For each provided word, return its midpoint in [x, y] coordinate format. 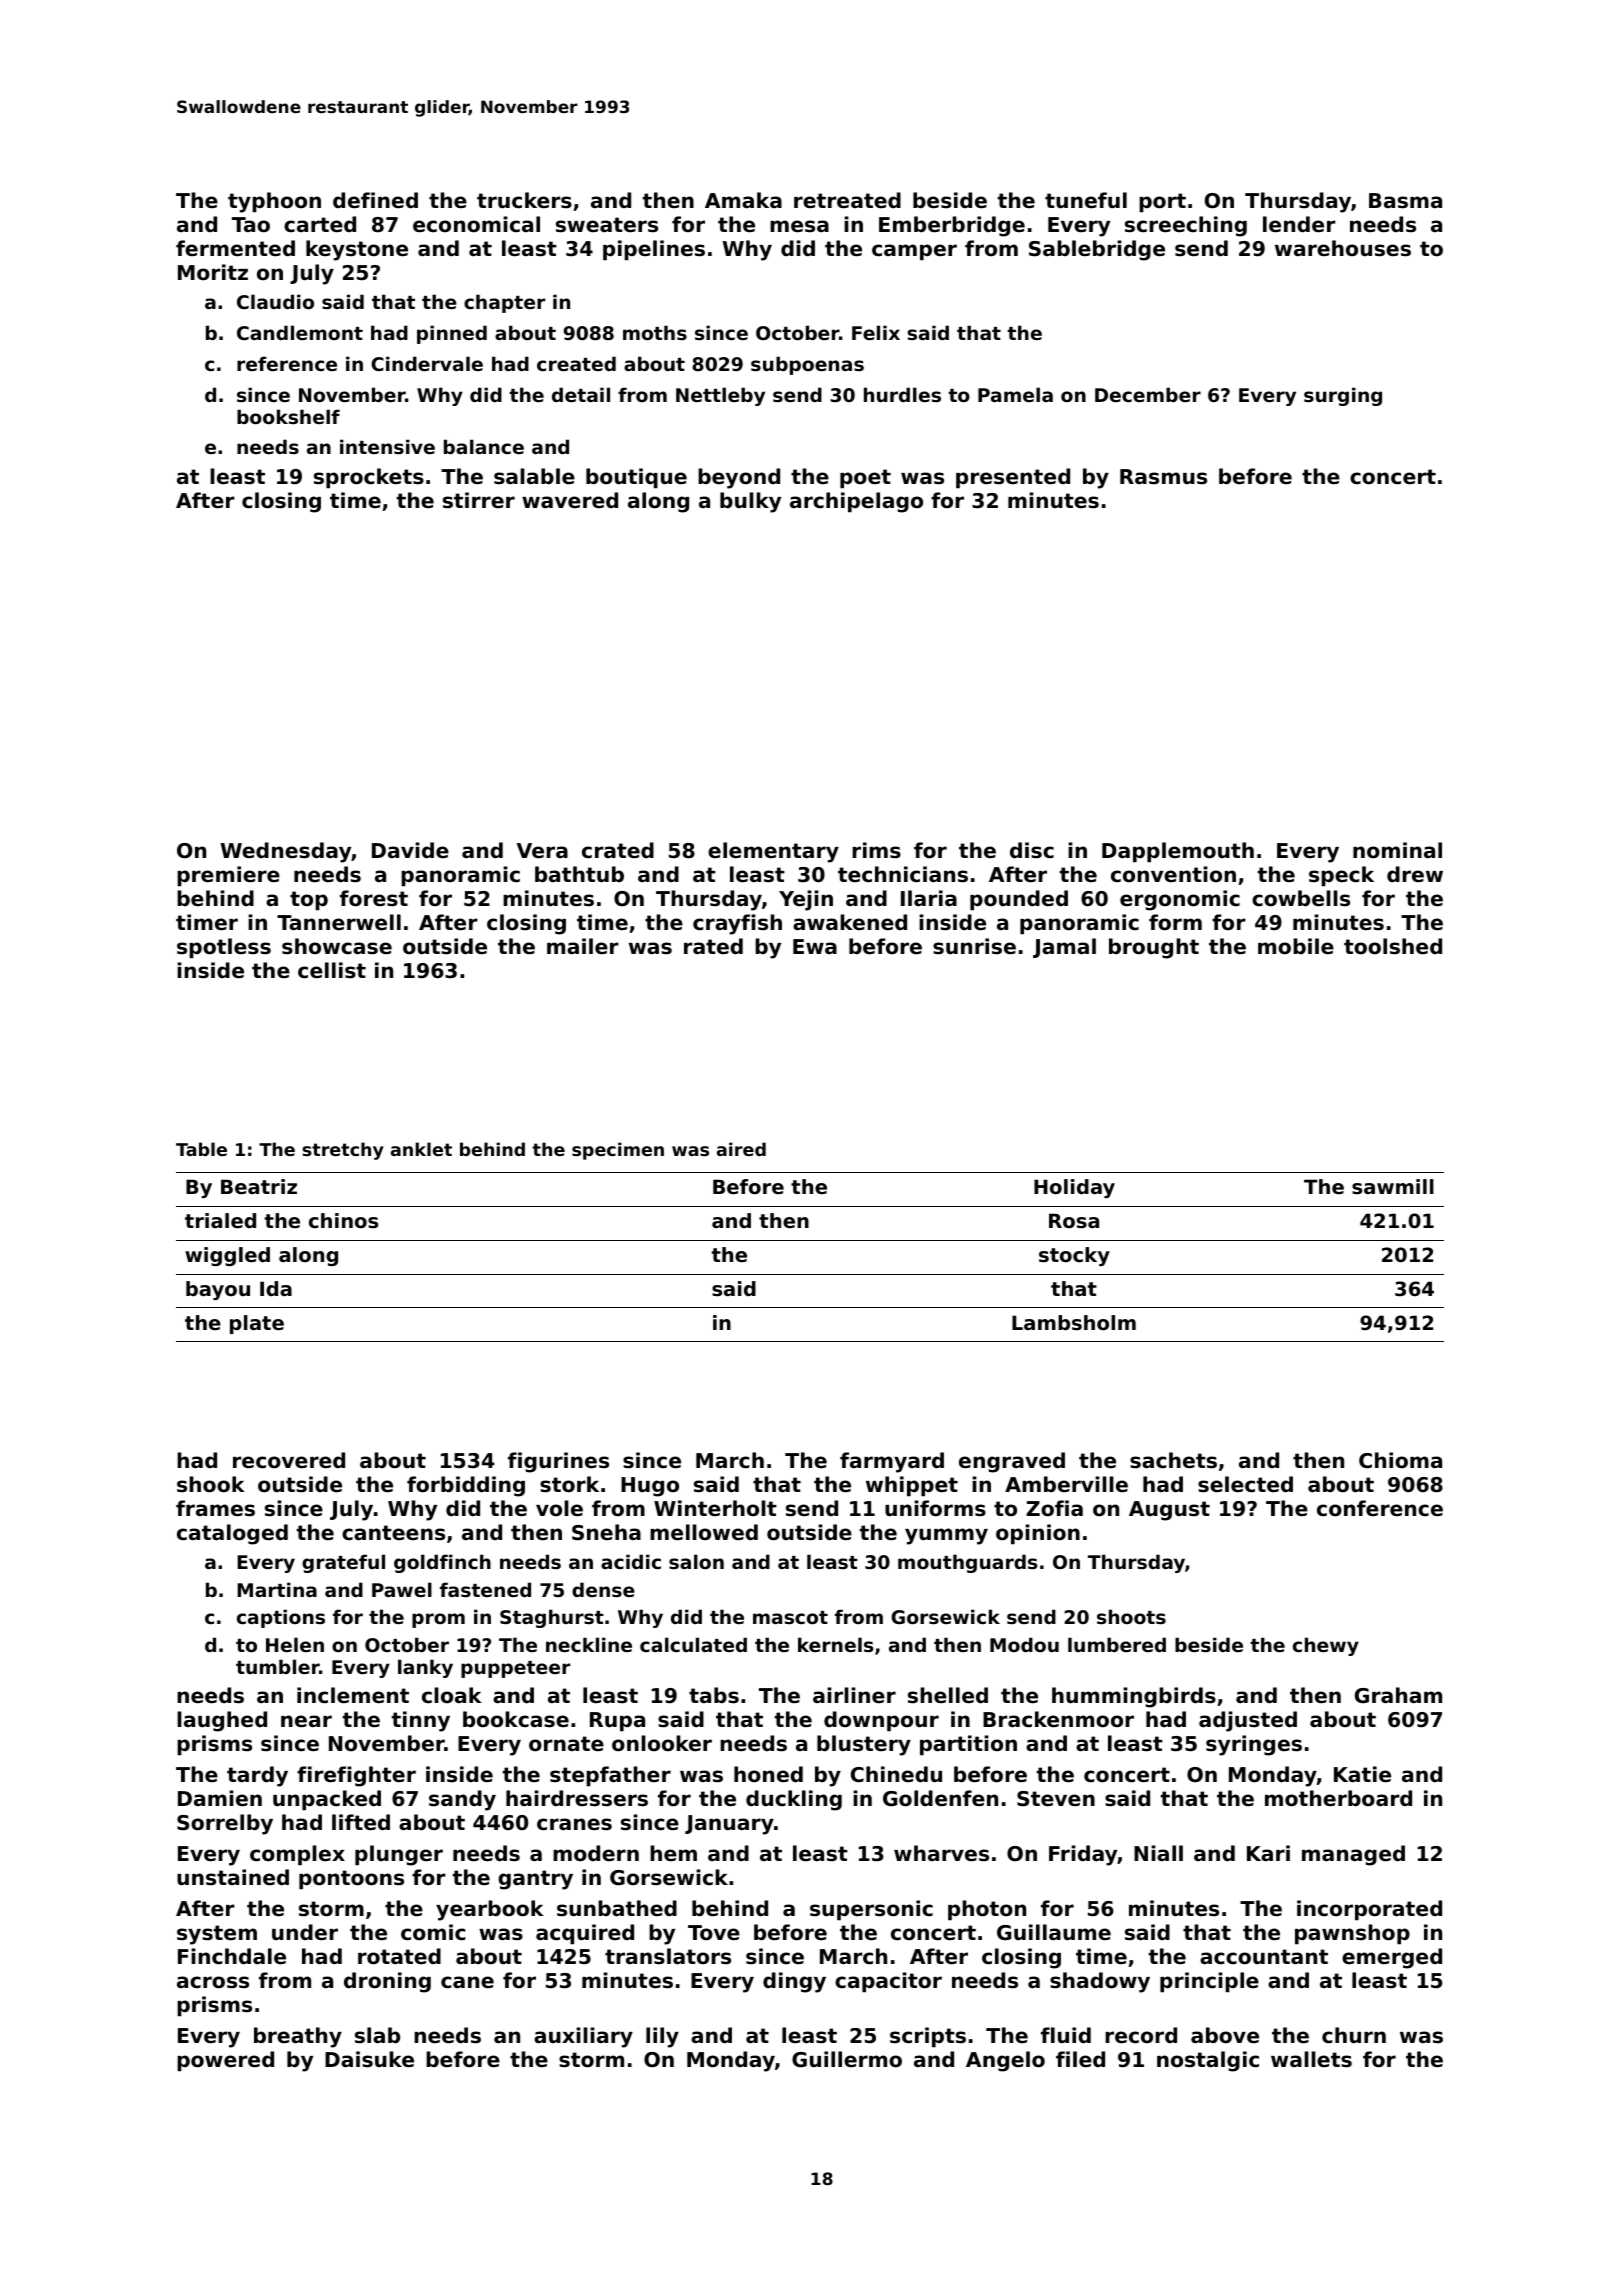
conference [1380, 1508]
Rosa [1074, 1221]
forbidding [466, 1486]
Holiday [1074, 1188]
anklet [421, 1149]
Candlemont [300, 332]
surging [1343, 396]
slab [377, 2035]
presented [1013, 478]
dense [603, 1589]
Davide [410, 850]
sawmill [1393, 1187]
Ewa [815, 946]
